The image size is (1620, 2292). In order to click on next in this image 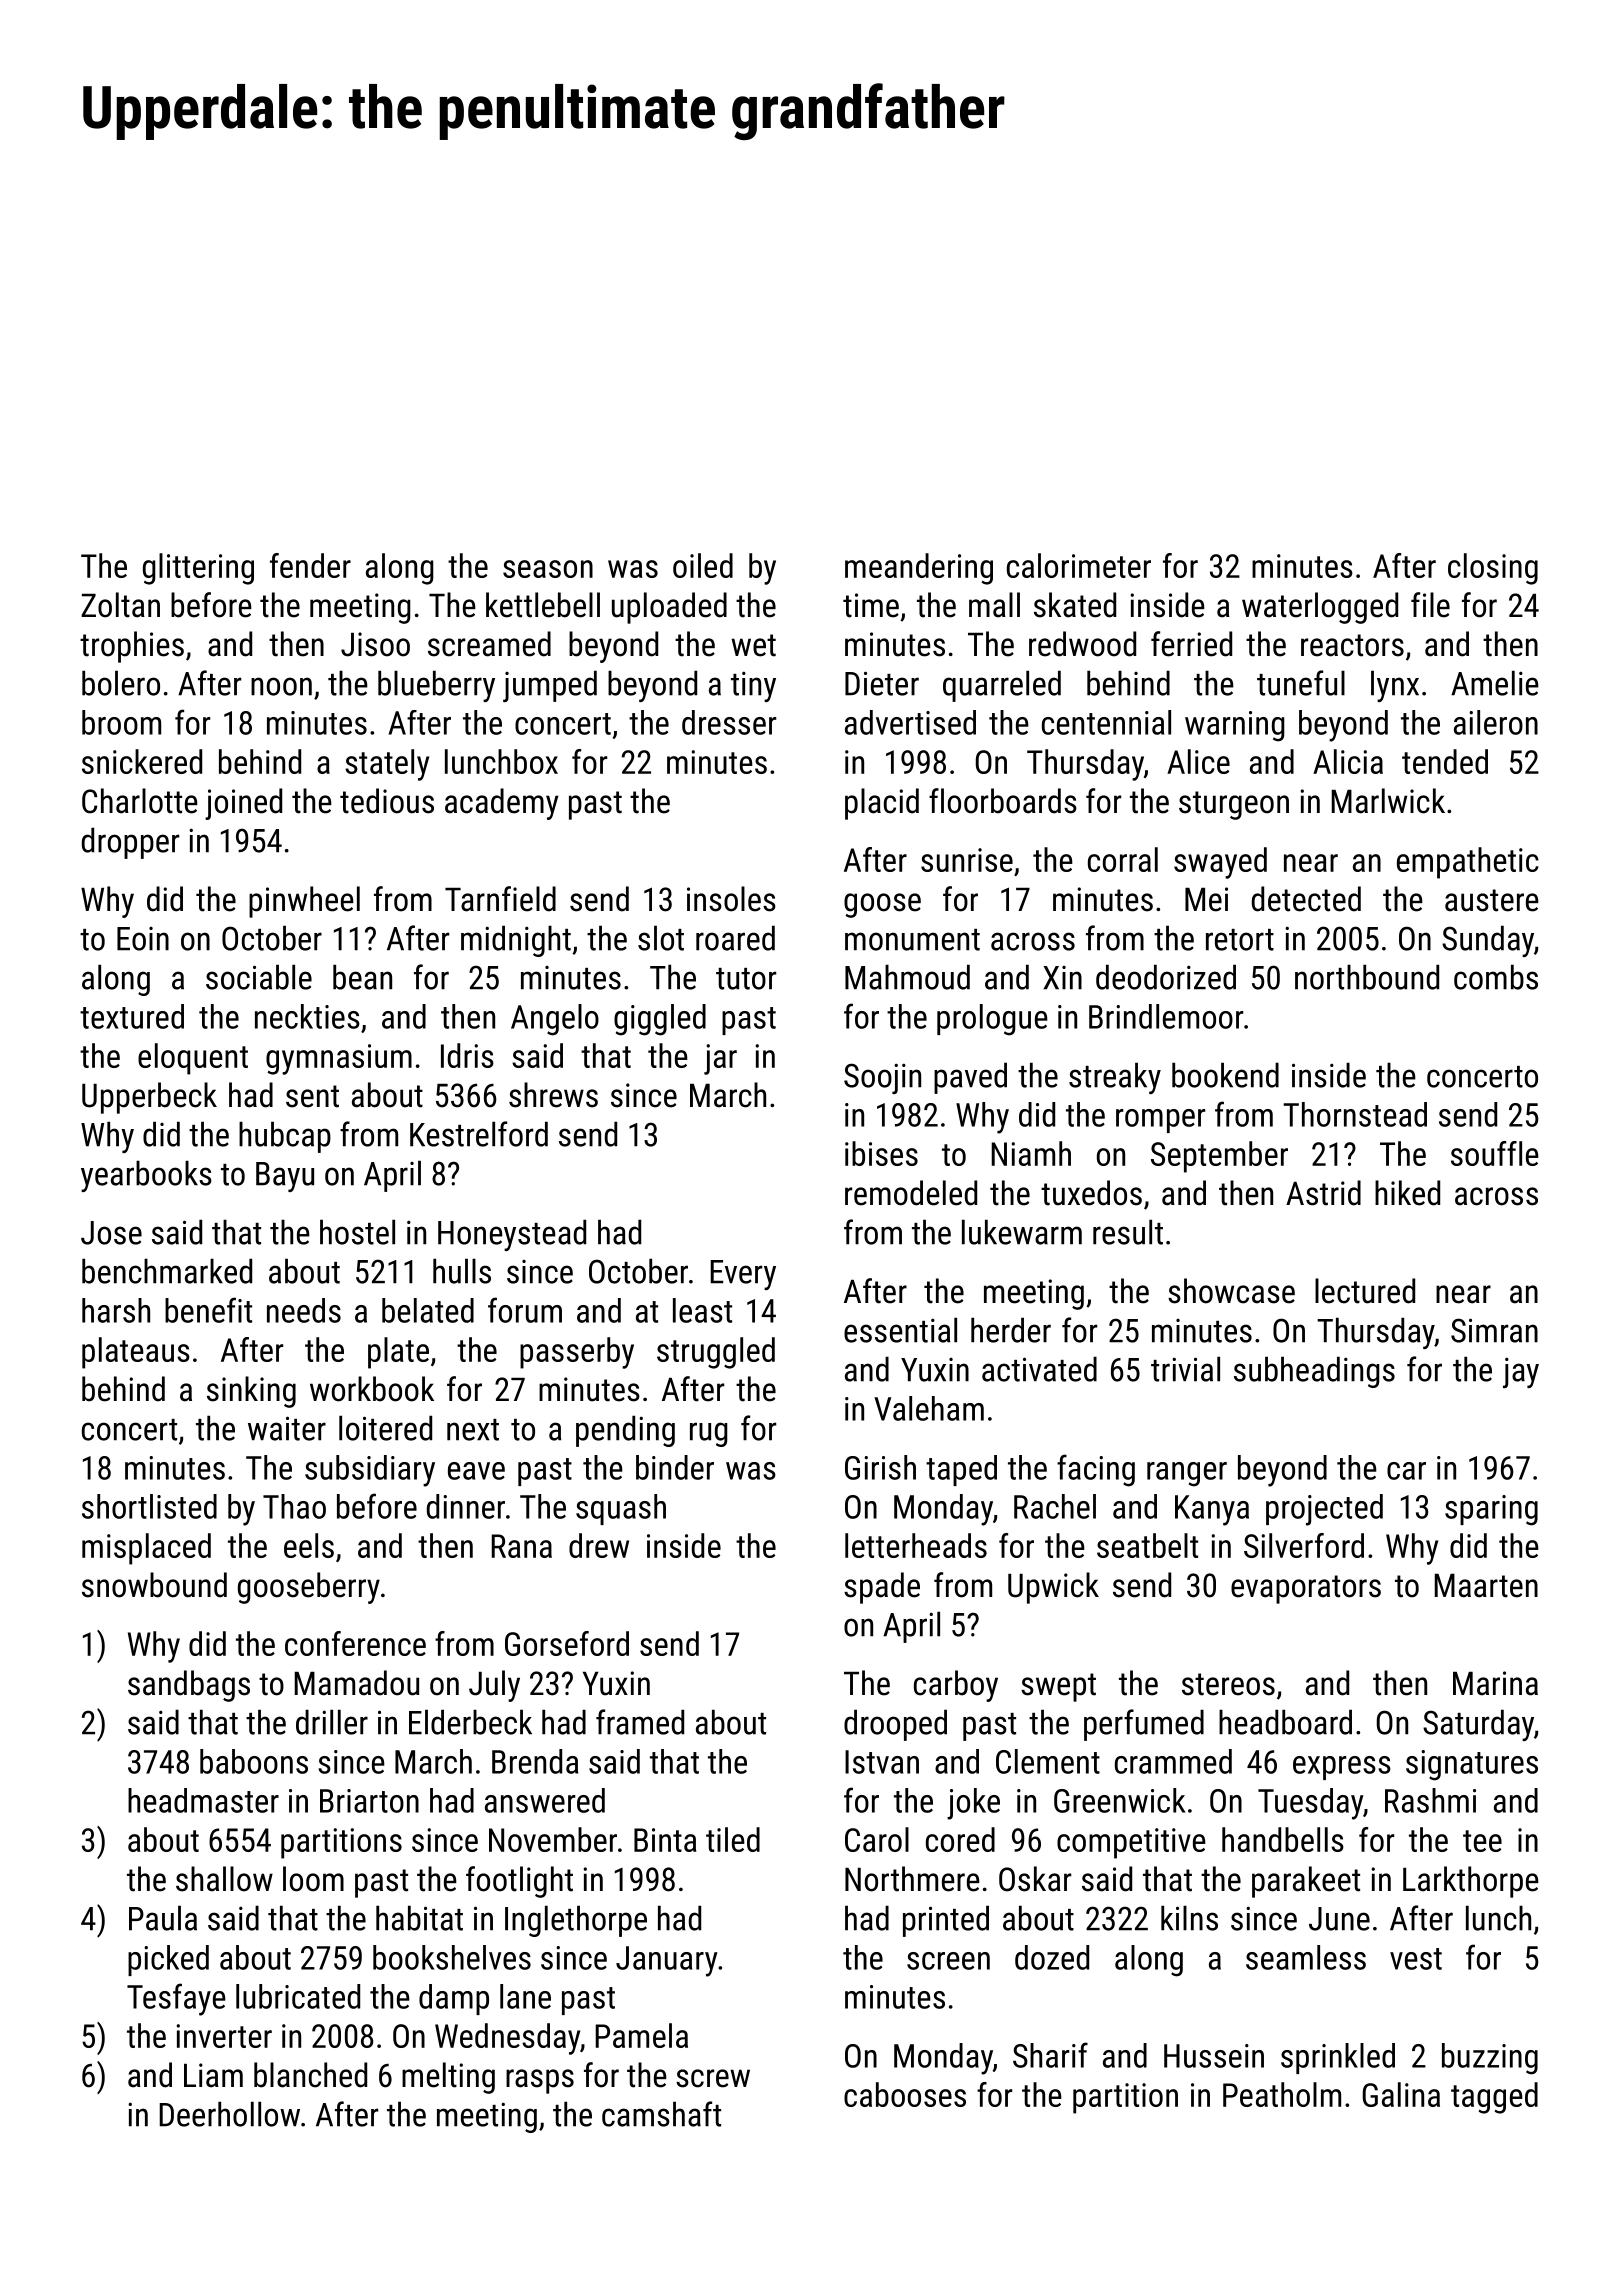, I will do `click(473, 1430)`.
